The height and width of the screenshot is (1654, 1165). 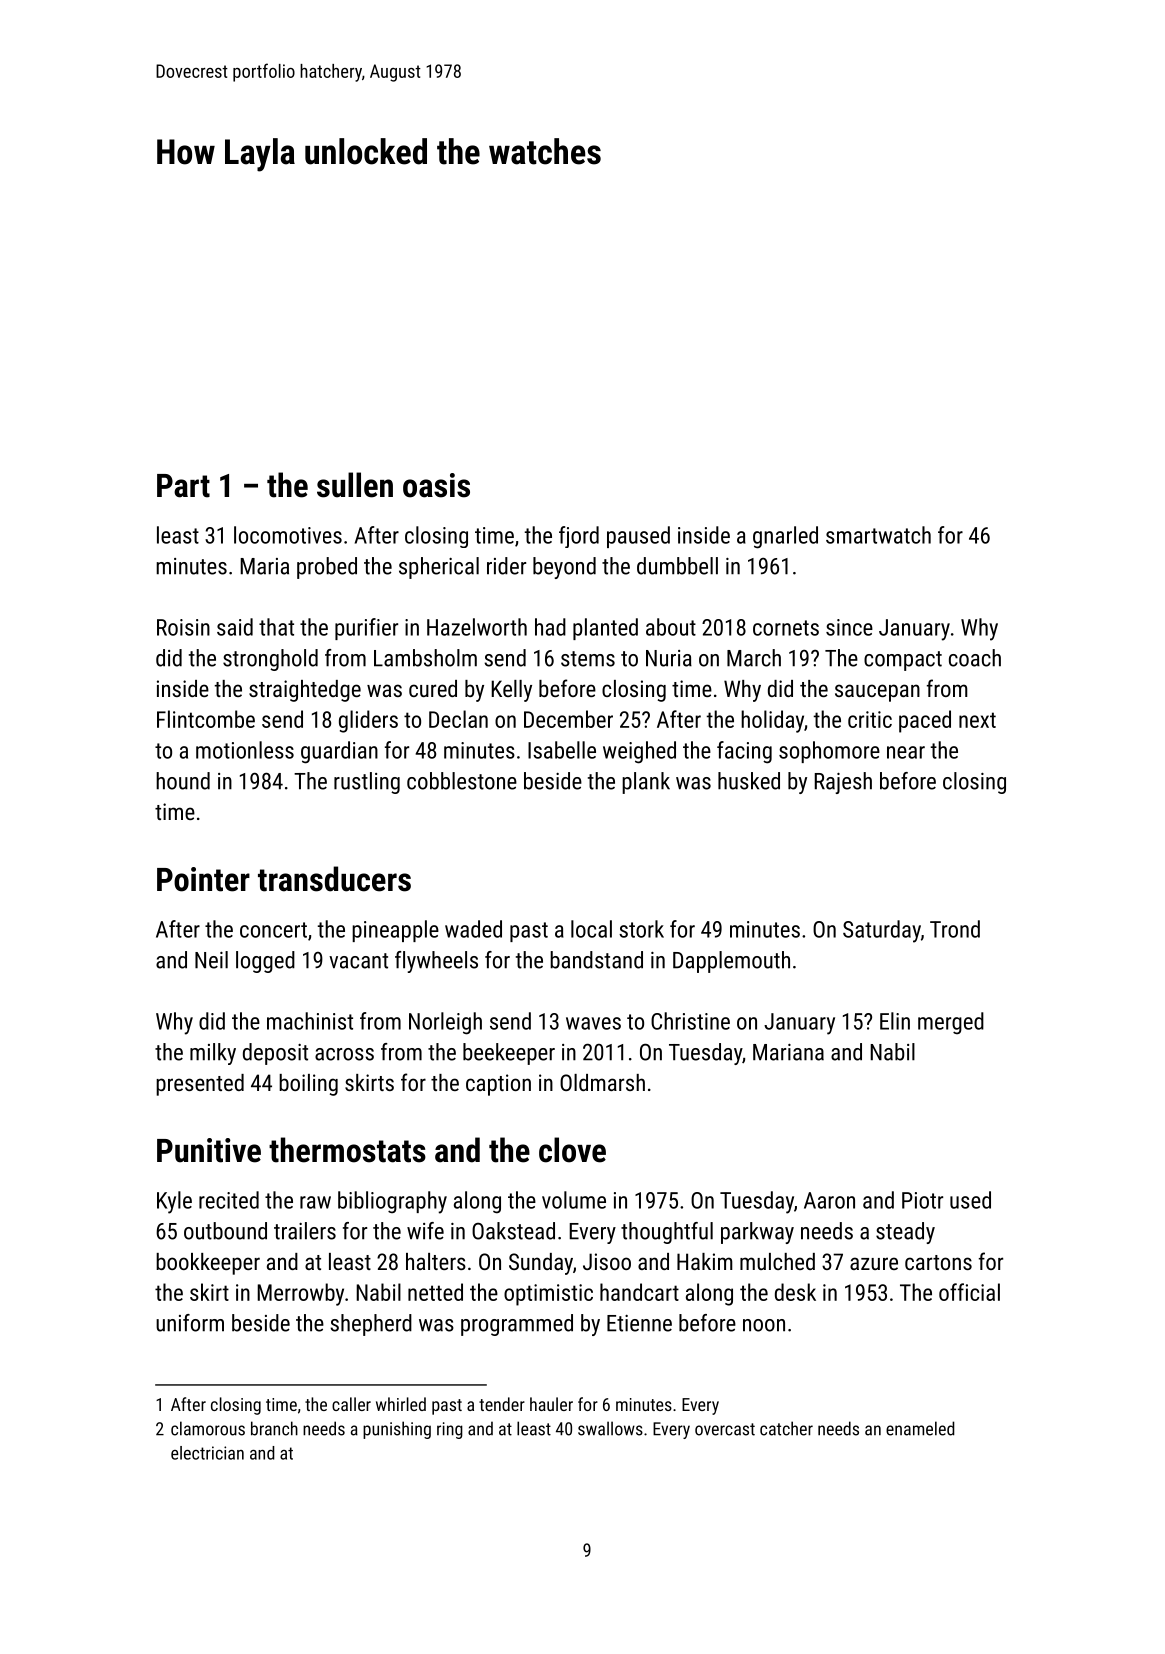 I want to click on fjord, so click(x=579, y=537).
